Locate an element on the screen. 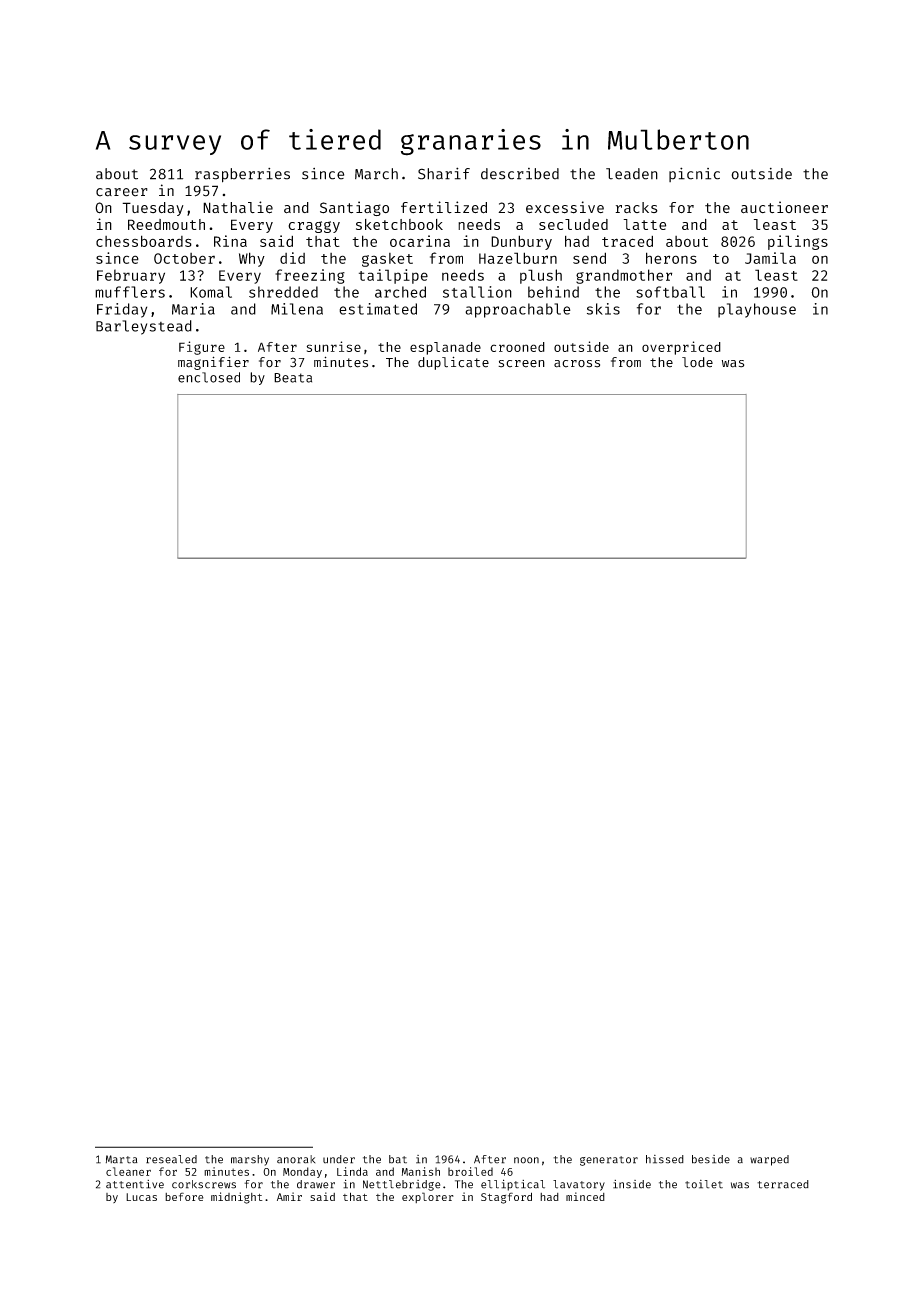  raspberries is located at coordinates (242, 175).
